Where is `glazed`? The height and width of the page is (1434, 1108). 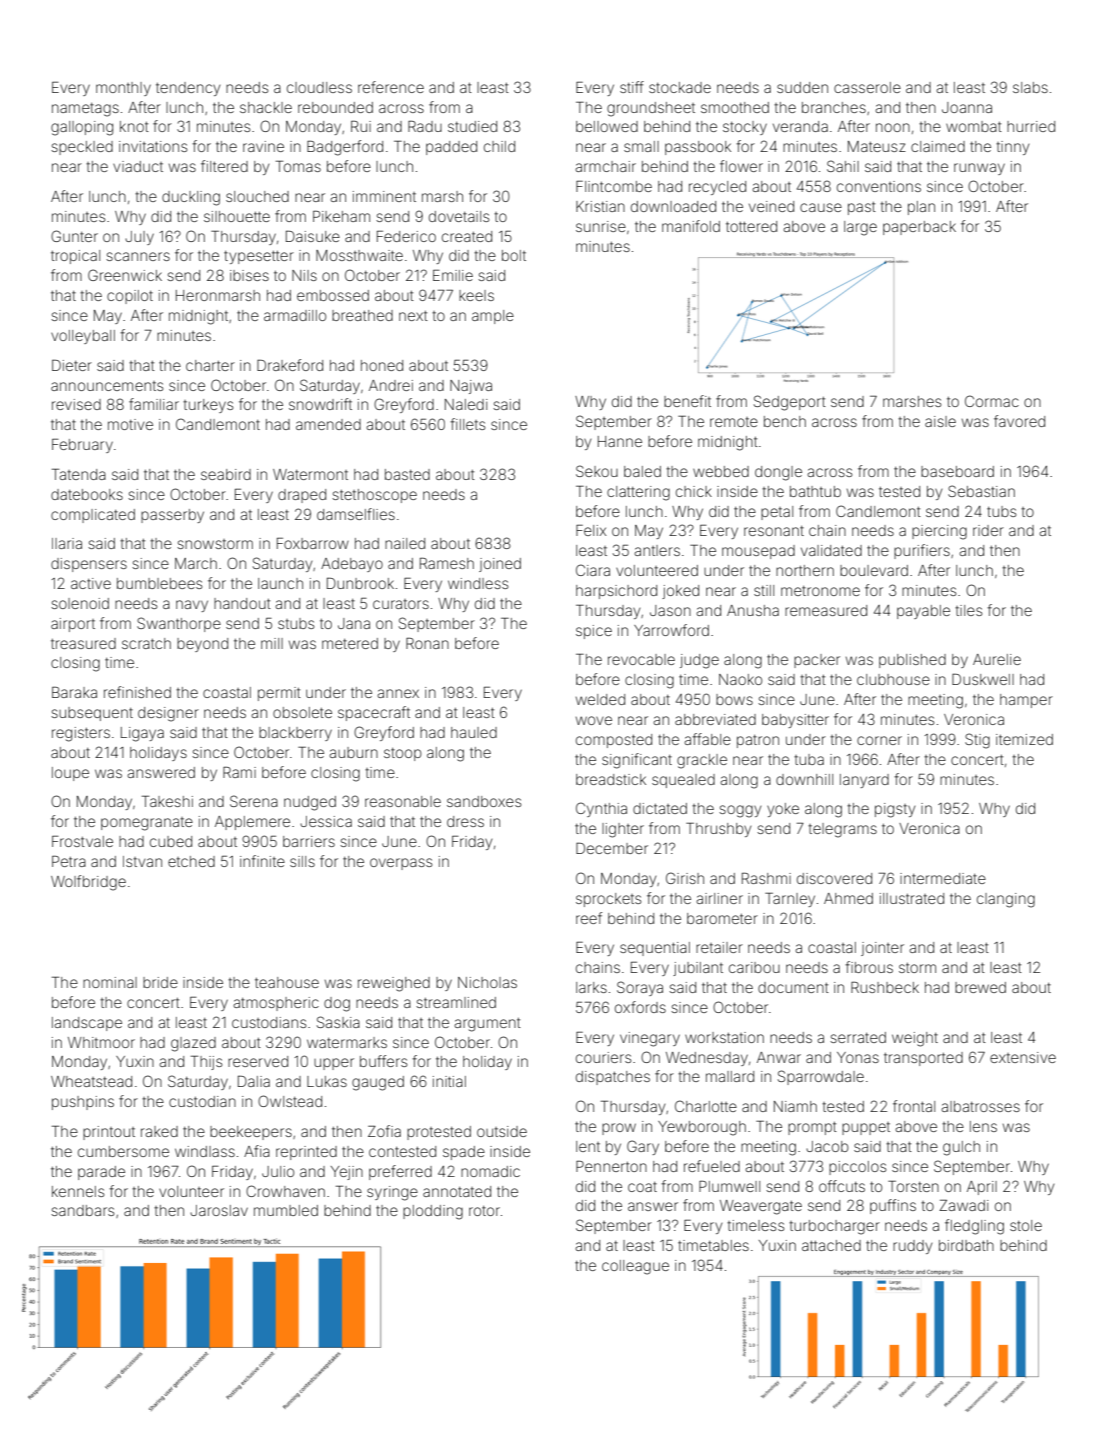
glazed is located at coordinates (193, 1044).
